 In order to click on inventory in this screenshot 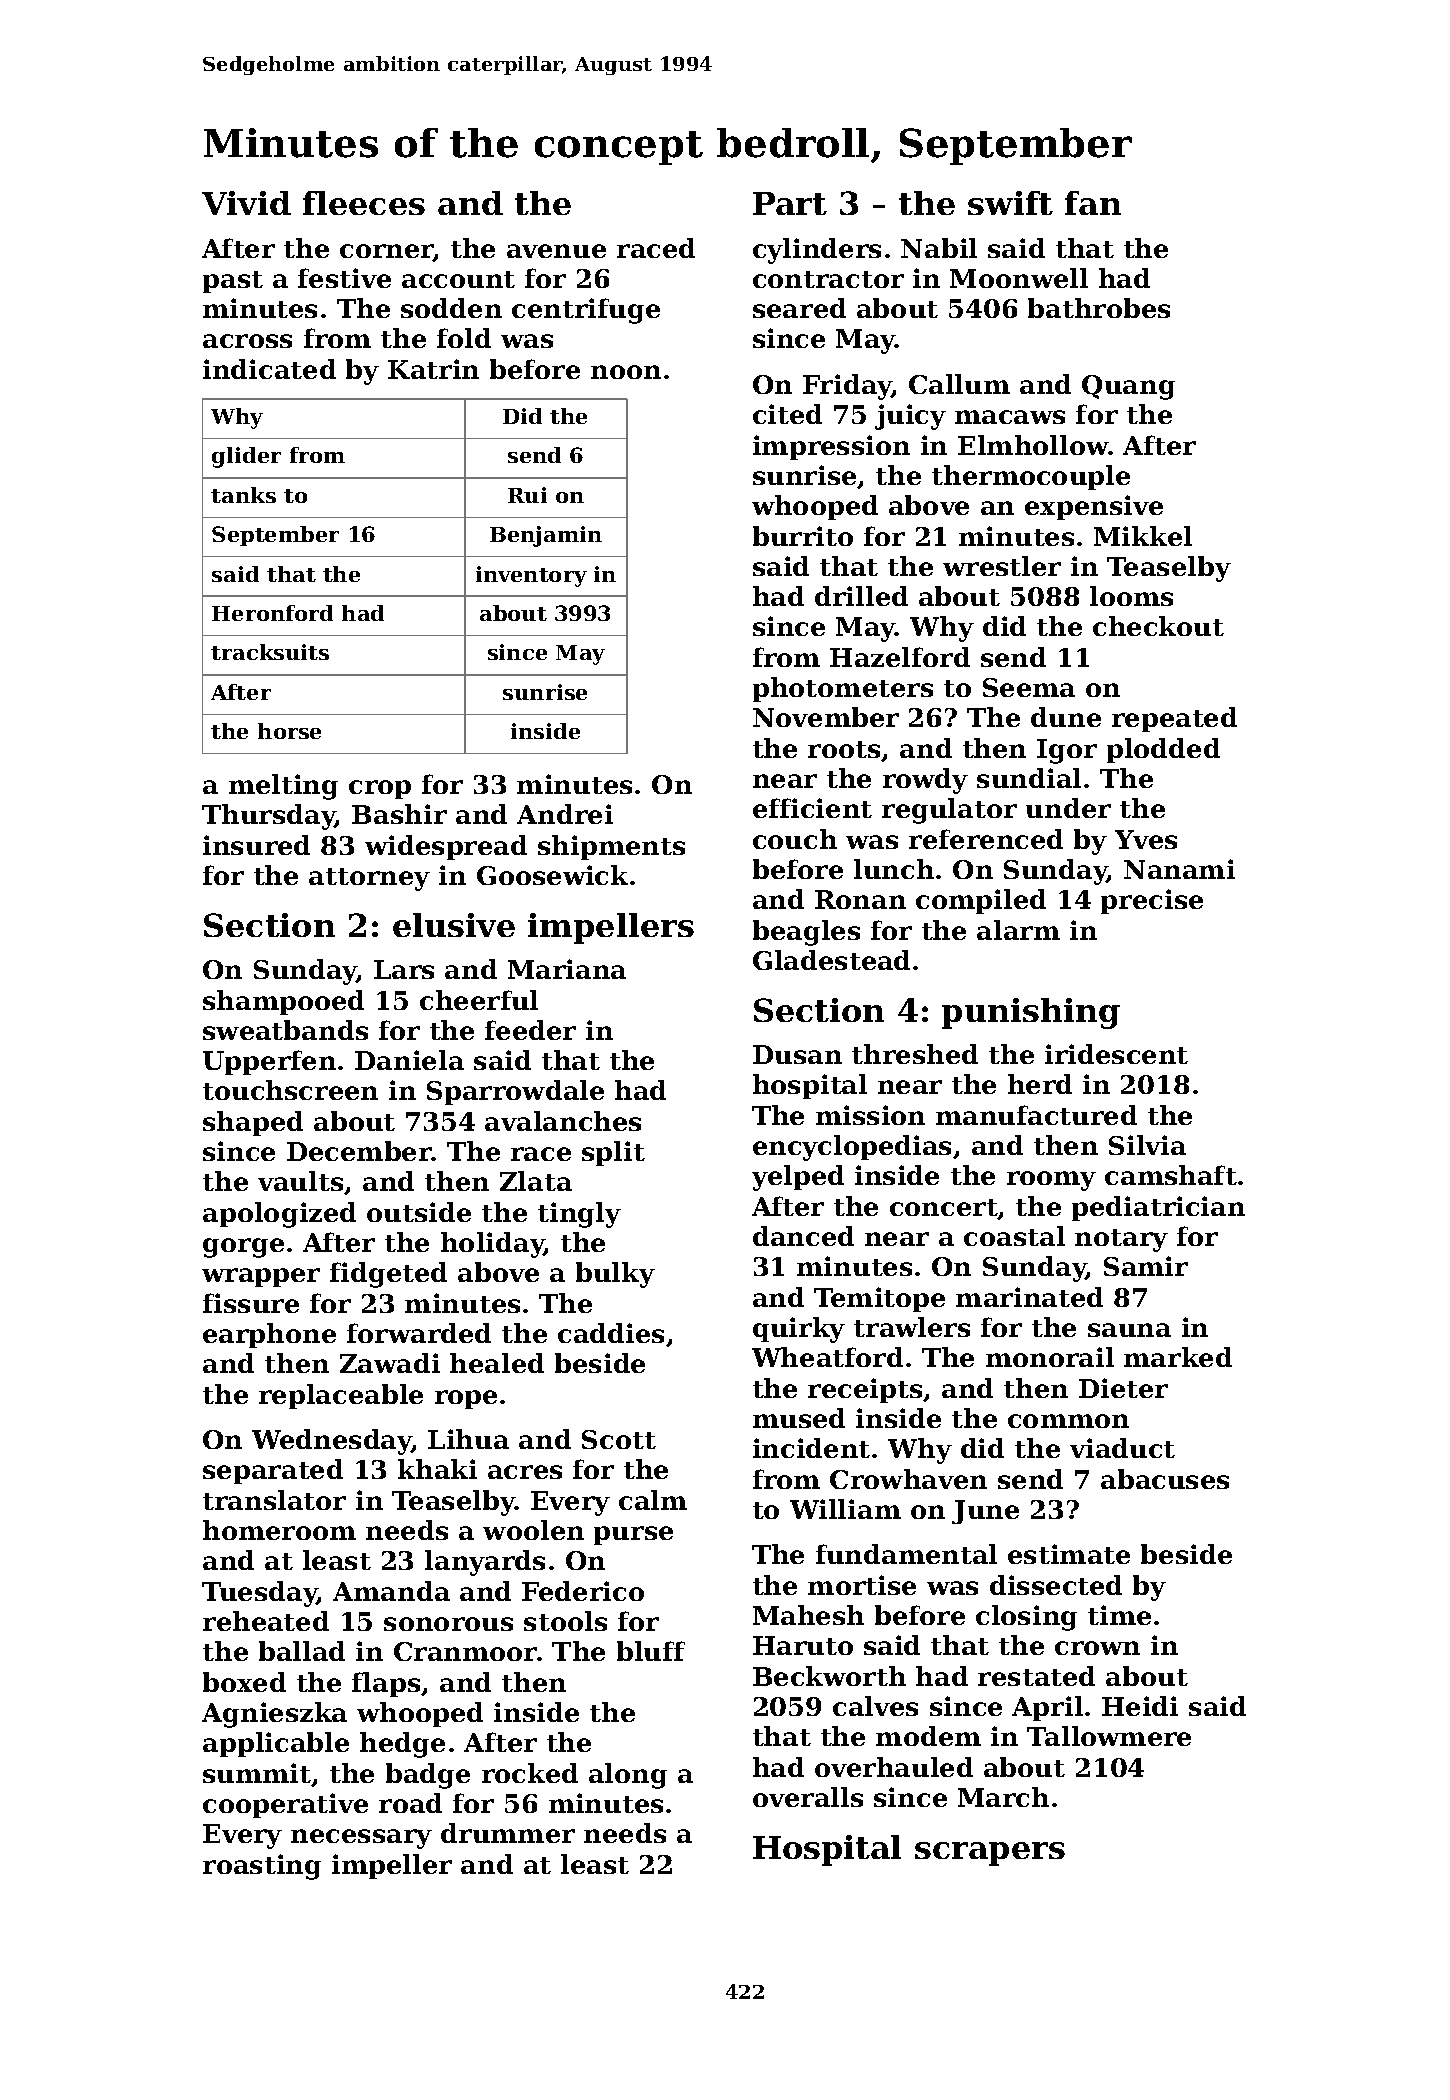, I will do `click(531, 576)`.
